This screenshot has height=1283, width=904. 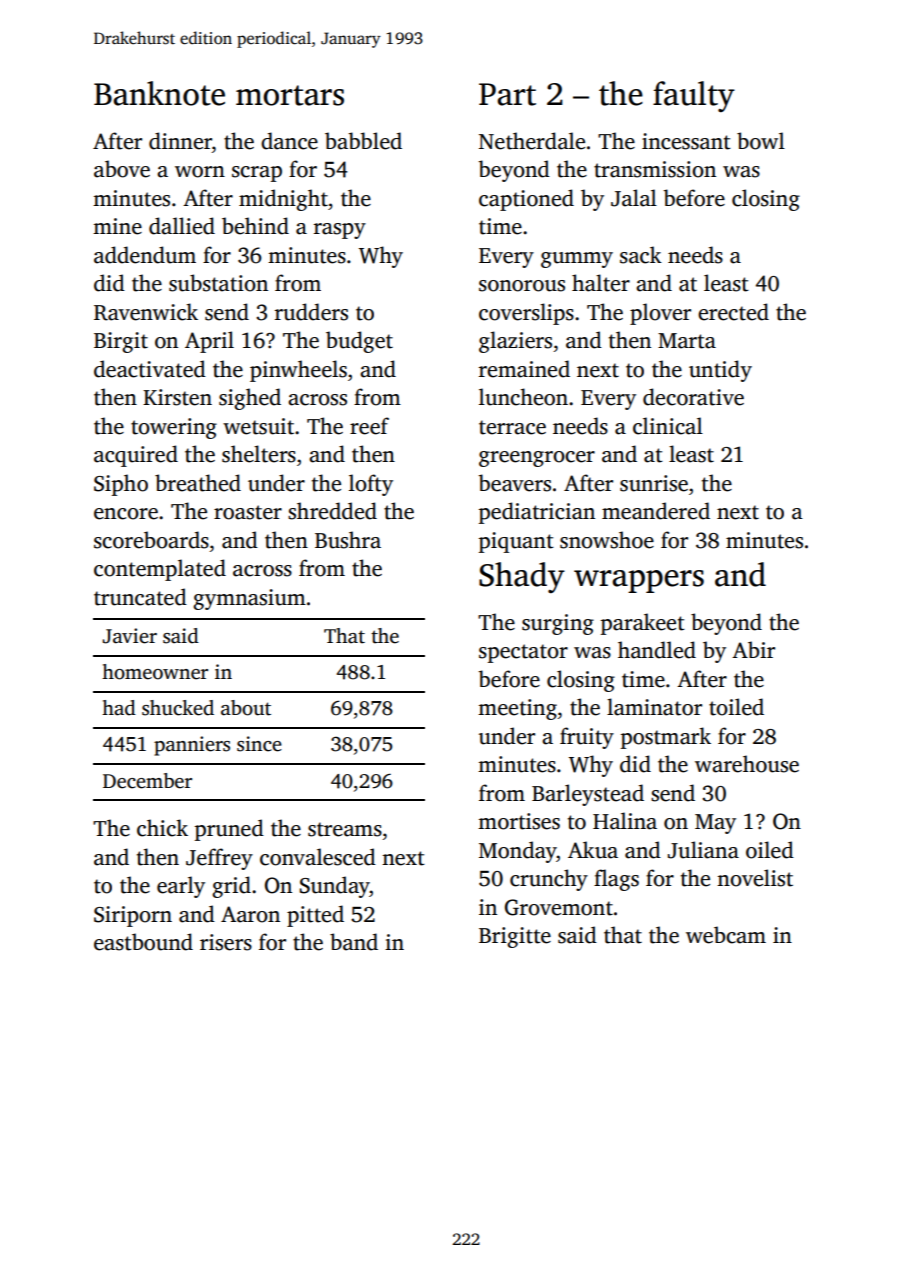 I want to click on streams, so click(x=345, y=829).
